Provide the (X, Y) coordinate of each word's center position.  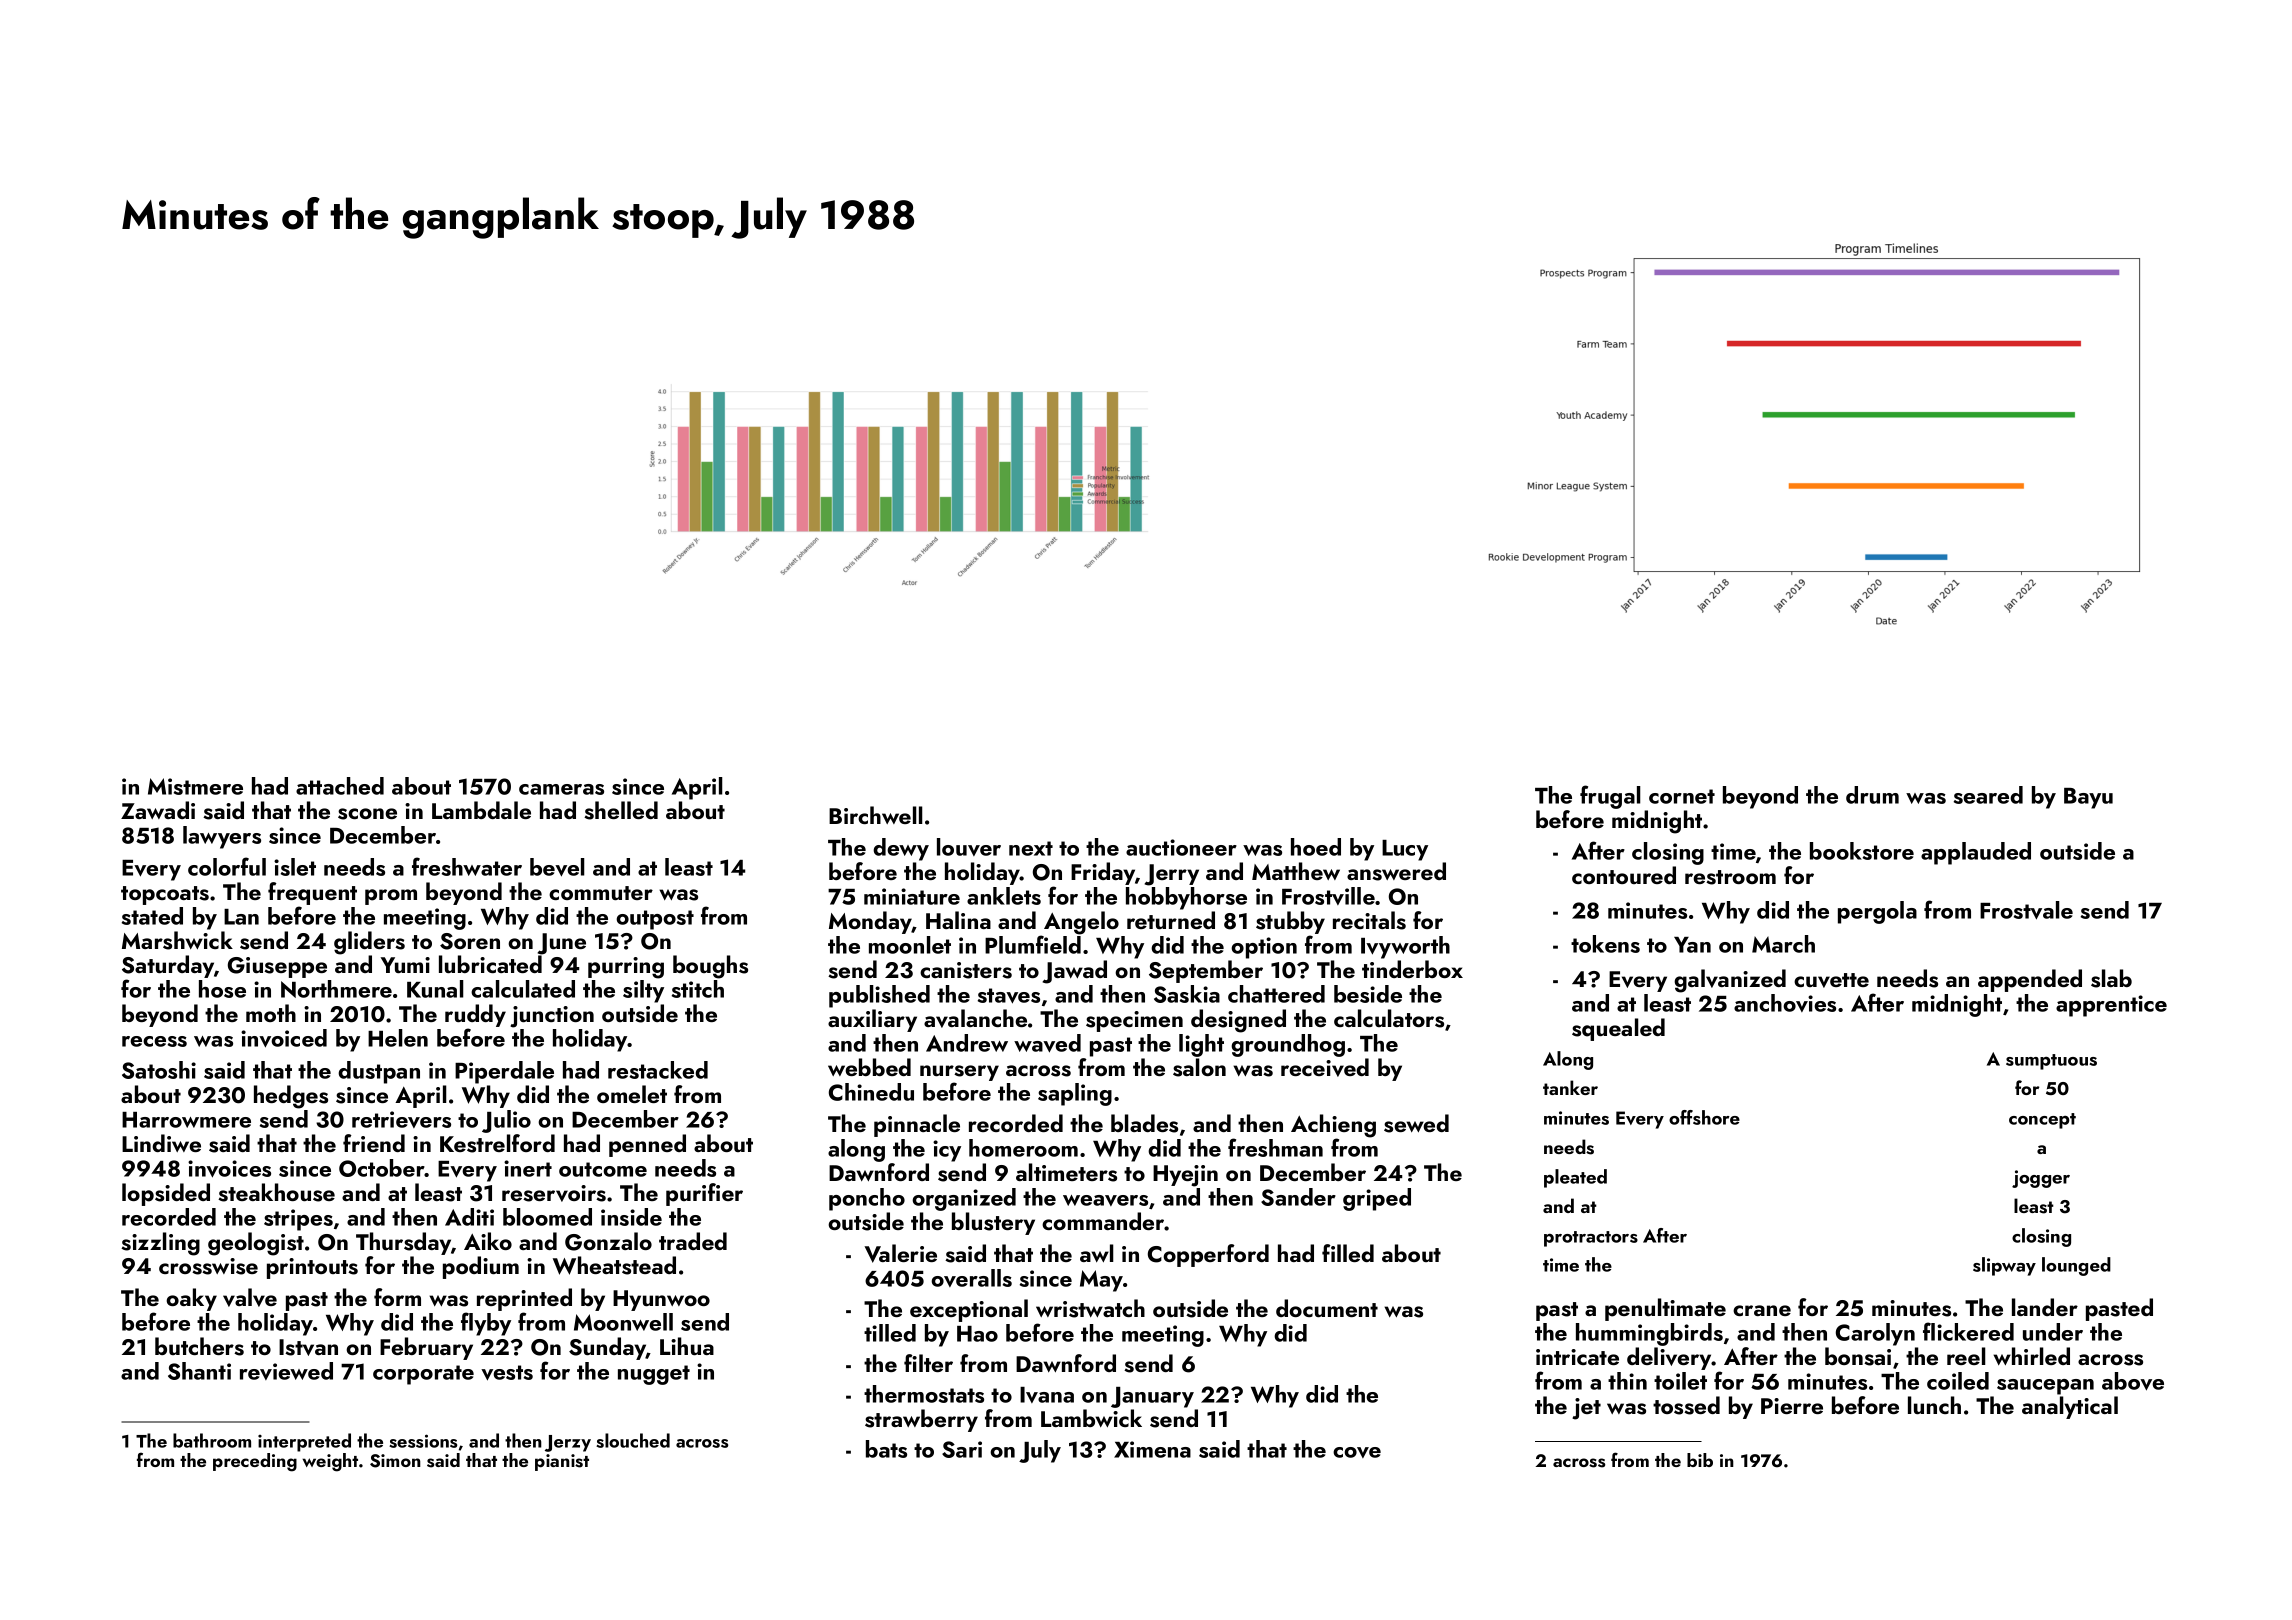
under (2053, 1332)
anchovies (1785, 1003)
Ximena (1152, 1449)
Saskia (1187, 994)
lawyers (222, 837)
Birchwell (875, 815)
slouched (633, 1440)
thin (1627, 1381)
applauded (1976, 853)
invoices (229, 1169)
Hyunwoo (661, 1300)
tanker (1570, 1087)
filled (1348, 1253)
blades (1144, 1123)
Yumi (405, 965)
